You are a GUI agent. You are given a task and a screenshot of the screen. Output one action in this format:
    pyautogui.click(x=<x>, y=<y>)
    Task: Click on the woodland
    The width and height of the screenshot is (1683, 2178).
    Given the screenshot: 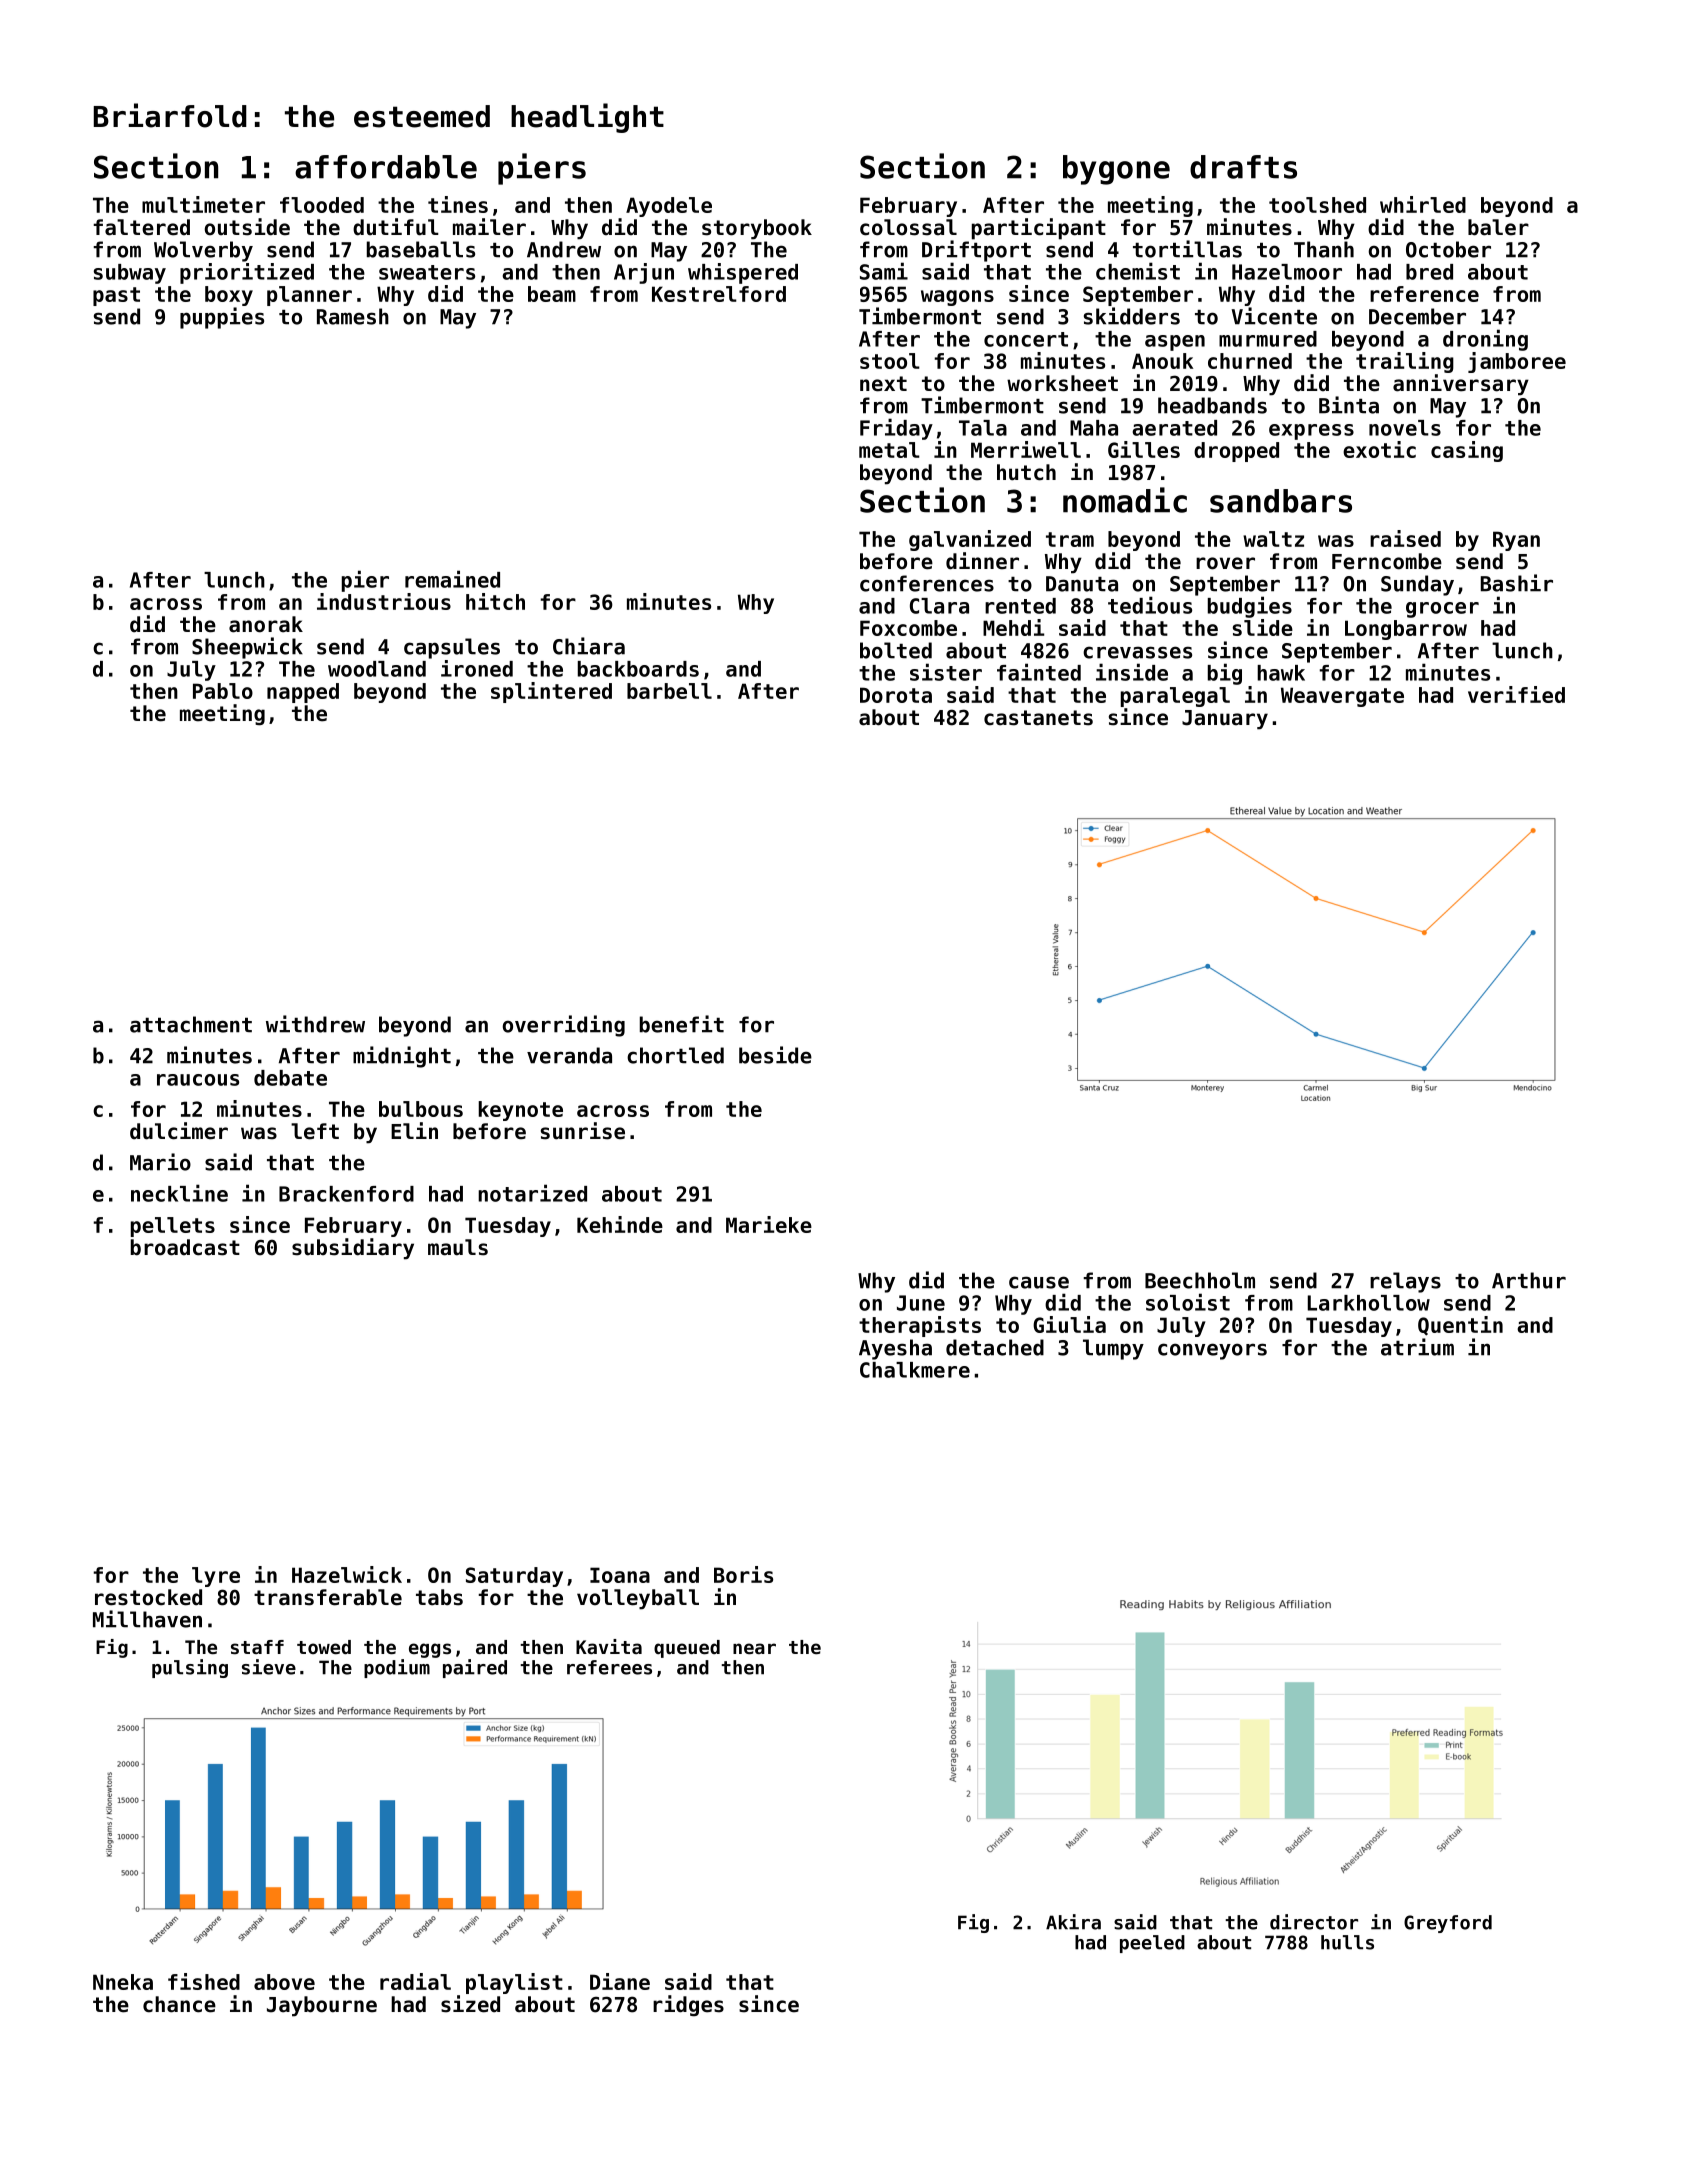 What is the action you would take?
    pyautogui.click(x=377, y=669)
